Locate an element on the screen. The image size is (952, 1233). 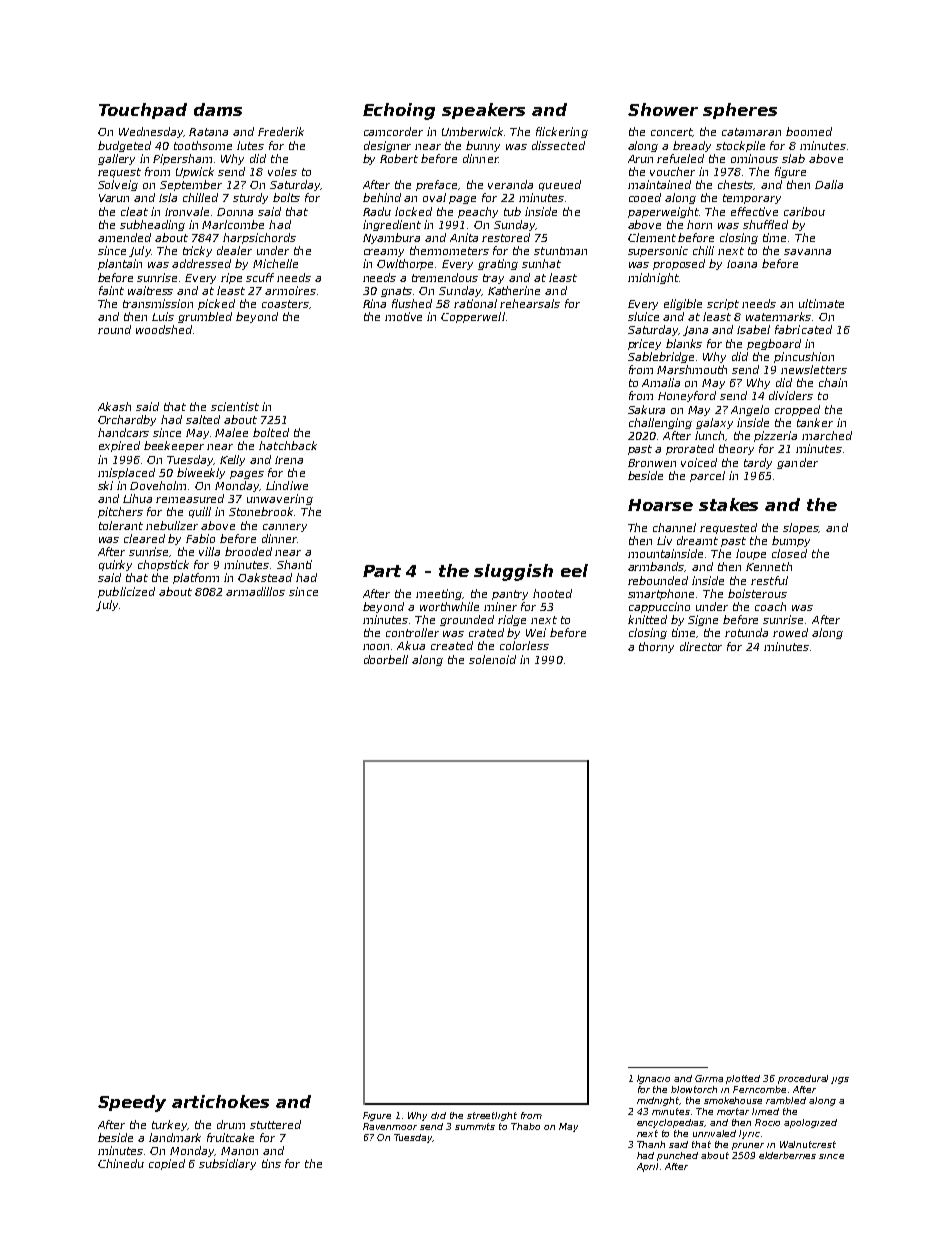
Rina is located at coordinates (374, 303).
